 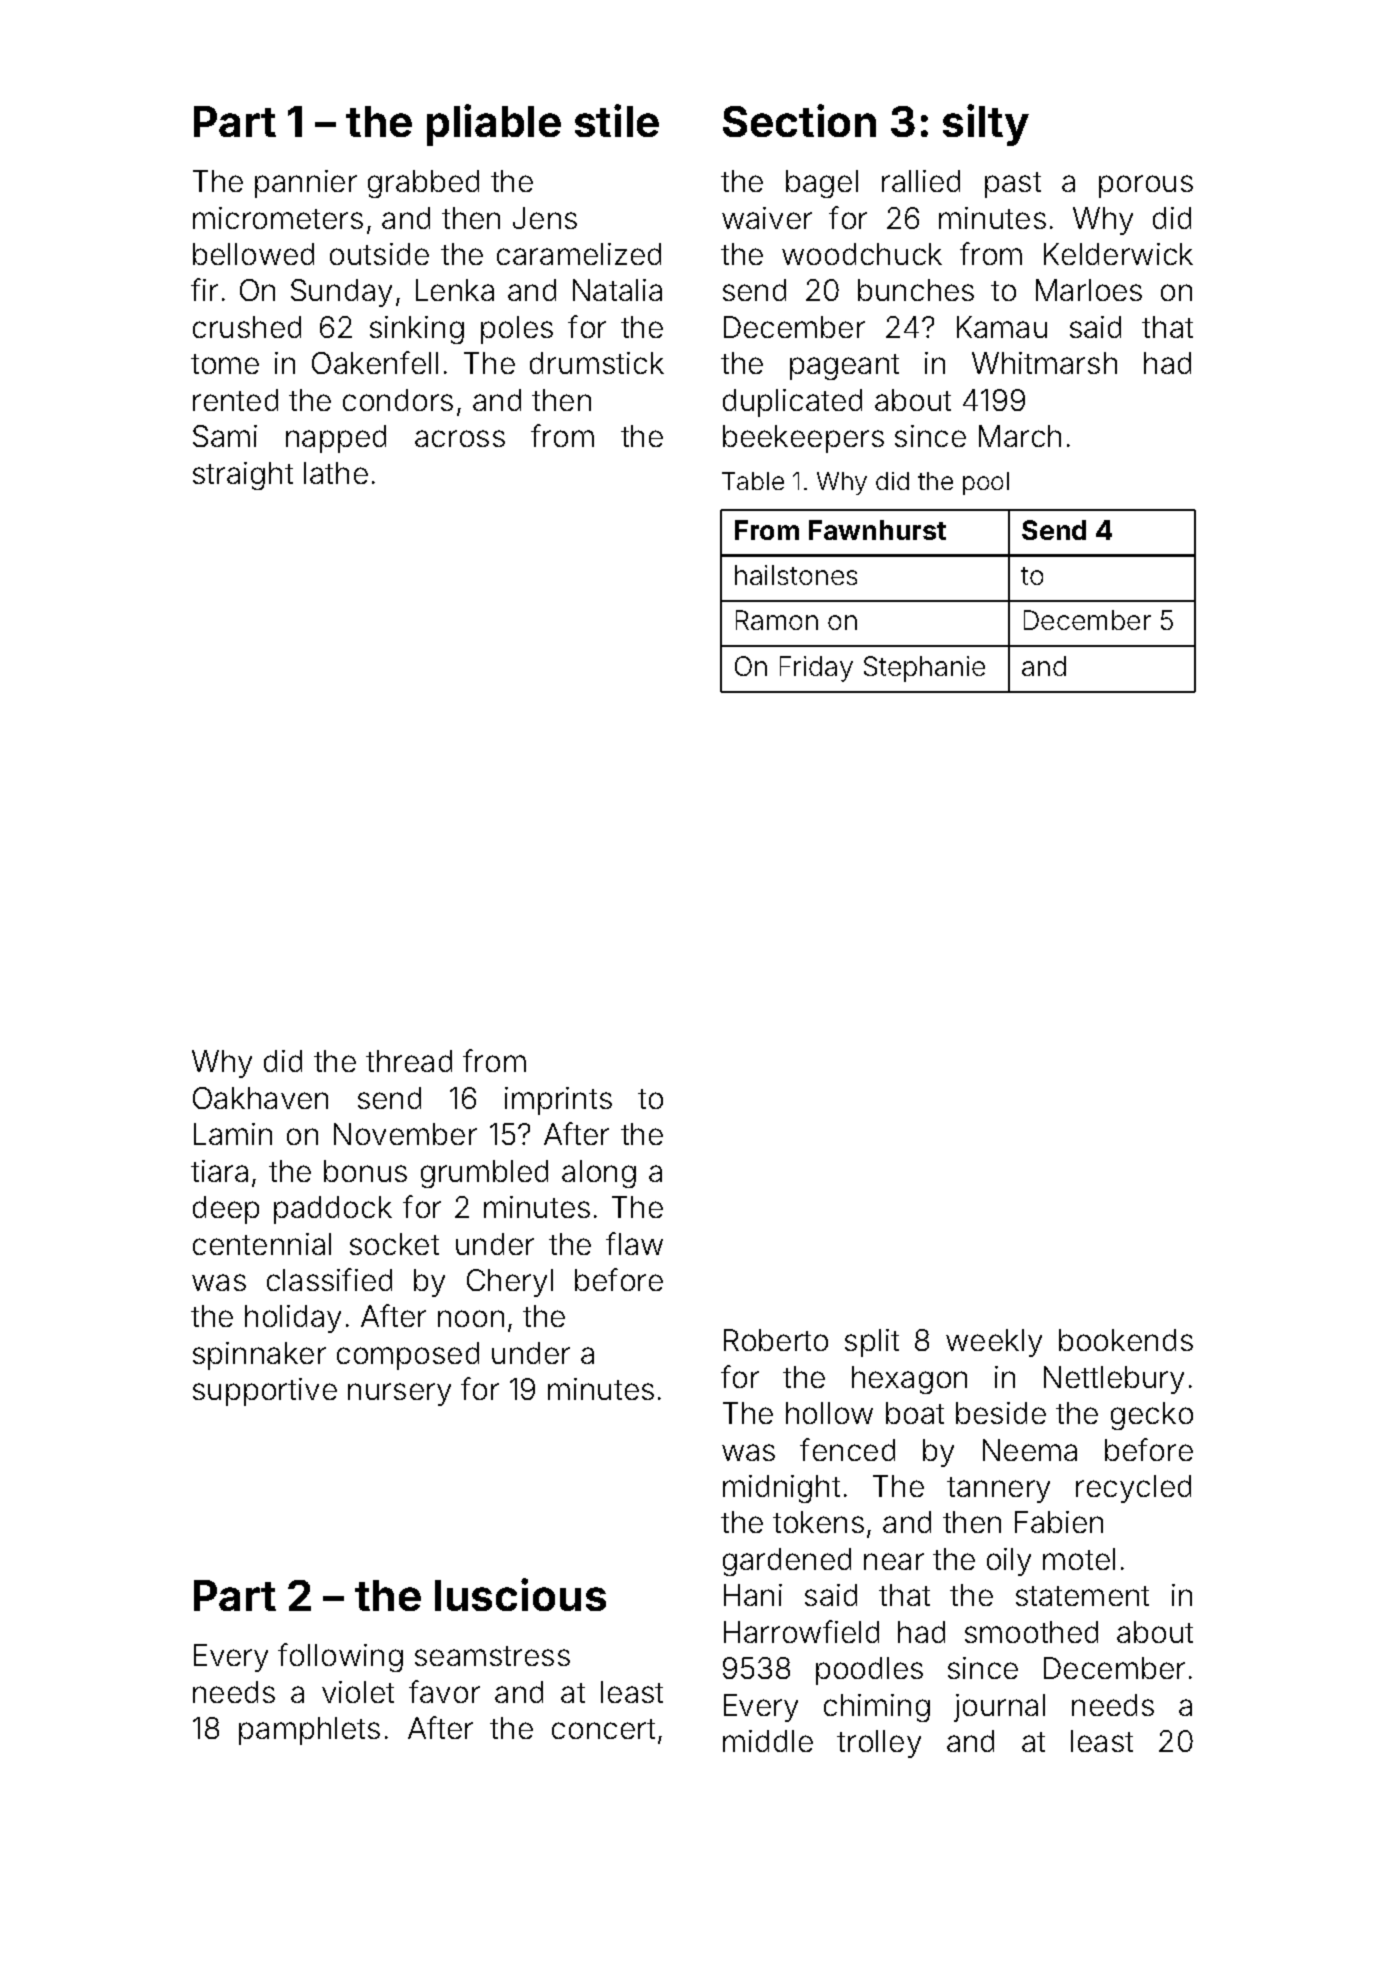 I want to click on fenced, so click(x=847, y=1449).
